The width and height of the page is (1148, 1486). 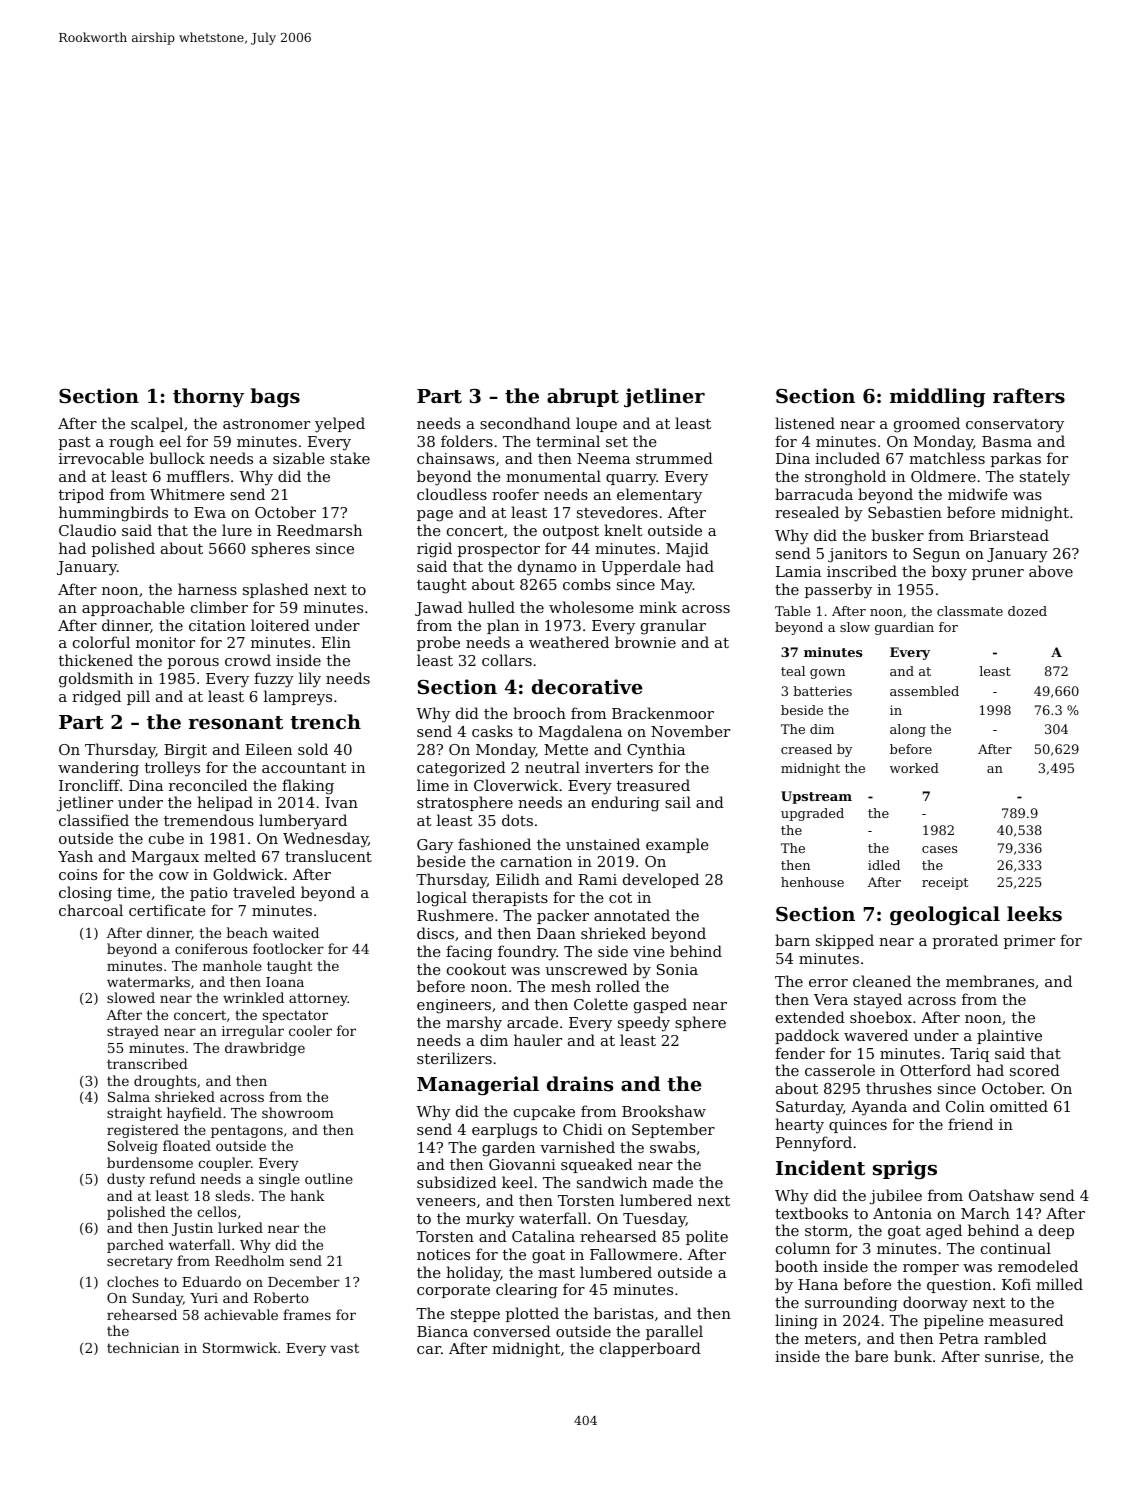 What do you see at coordinates (101, 642) in the page?
I see `colorful` at bounding box center [101, 642].
